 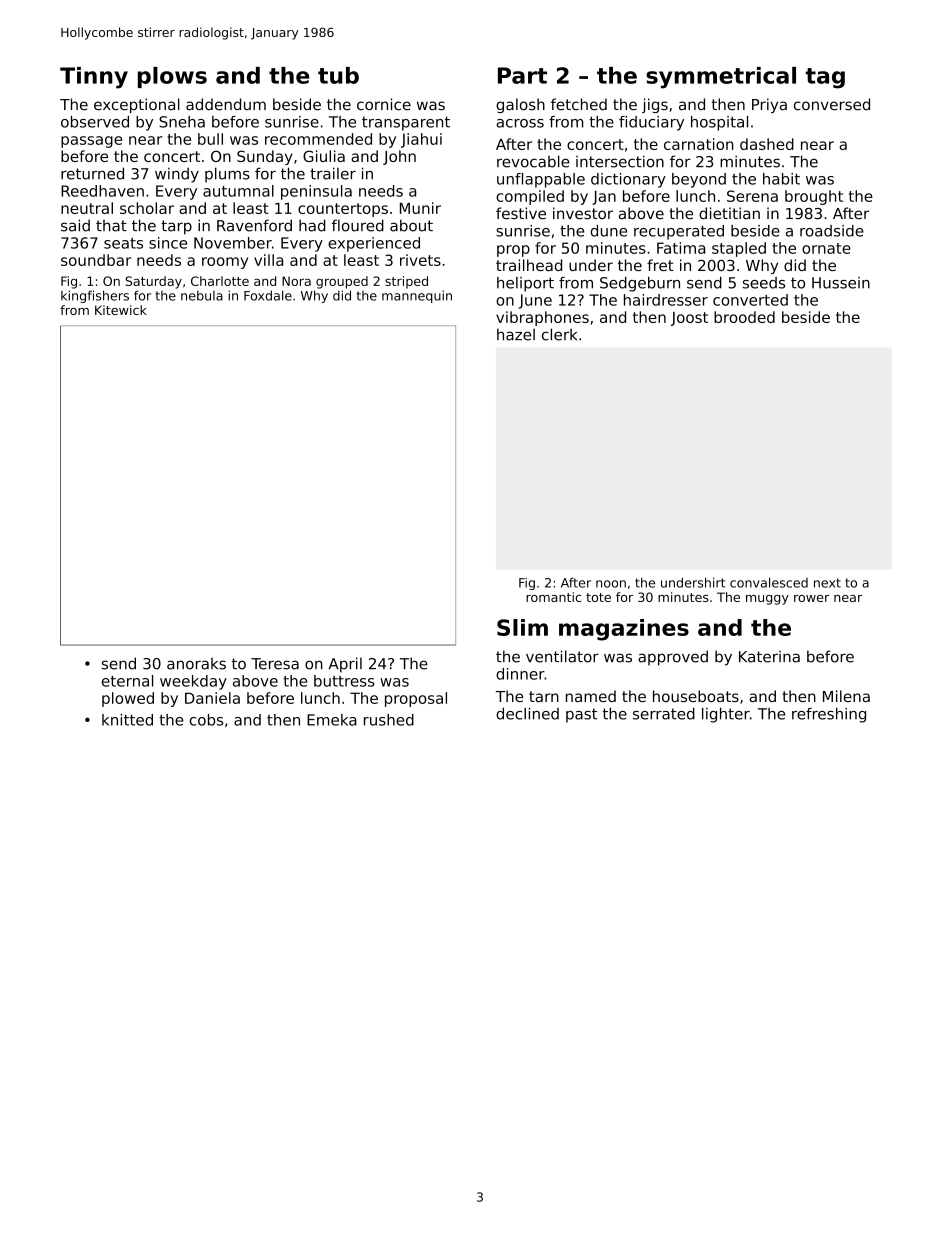 I want to click on Foxdale, so click(x=268, y=295).
